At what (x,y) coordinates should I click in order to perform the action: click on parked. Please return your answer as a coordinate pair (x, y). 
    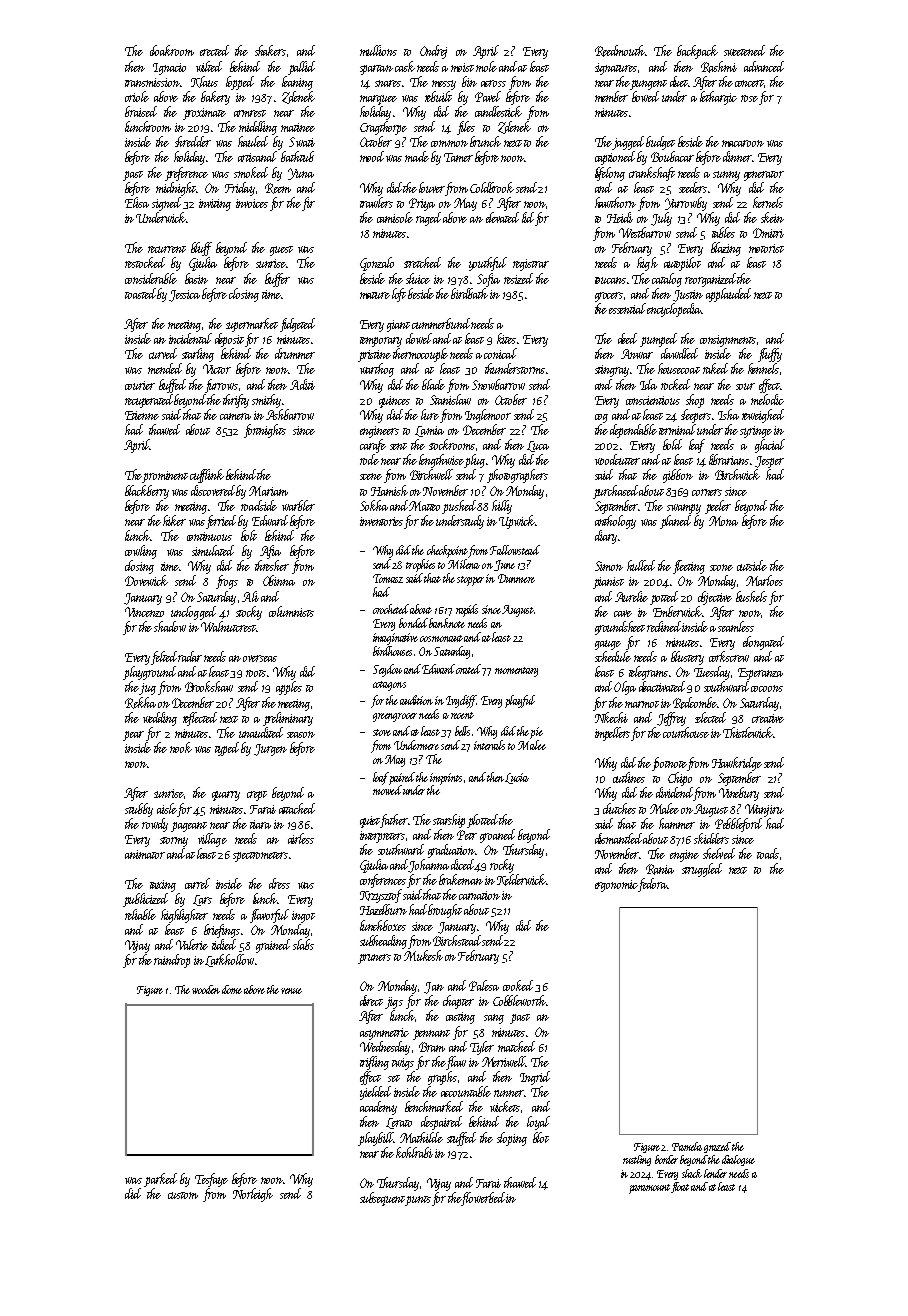
    Looking at the image, I should click on (160, 1180).
